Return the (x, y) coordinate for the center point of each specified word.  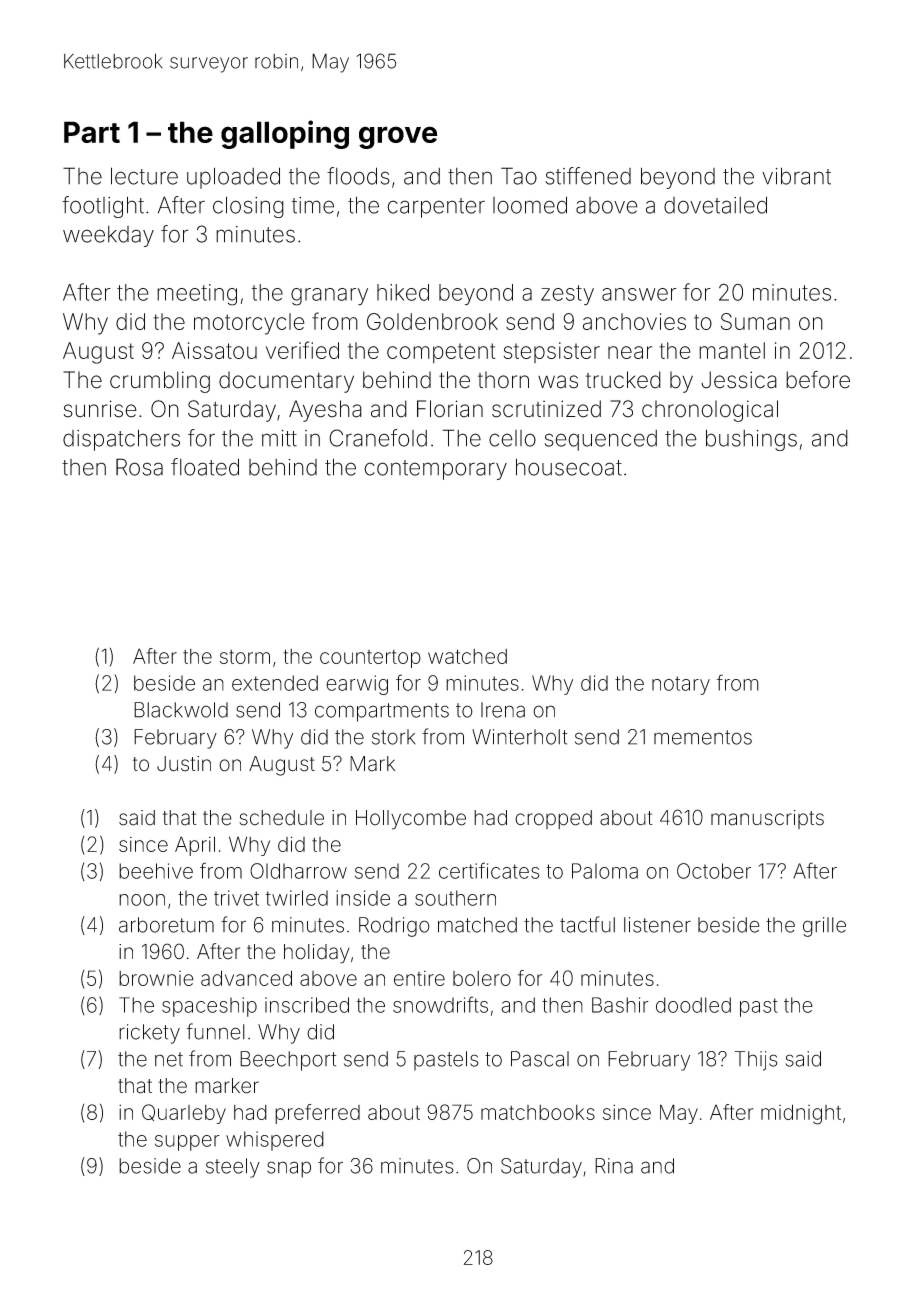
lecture (144, 176)
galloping (285, 134)
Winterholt (519, 737)
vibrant (796, 176)
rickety (149, 1034)
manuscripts (767, 819)
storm (245, 657)
